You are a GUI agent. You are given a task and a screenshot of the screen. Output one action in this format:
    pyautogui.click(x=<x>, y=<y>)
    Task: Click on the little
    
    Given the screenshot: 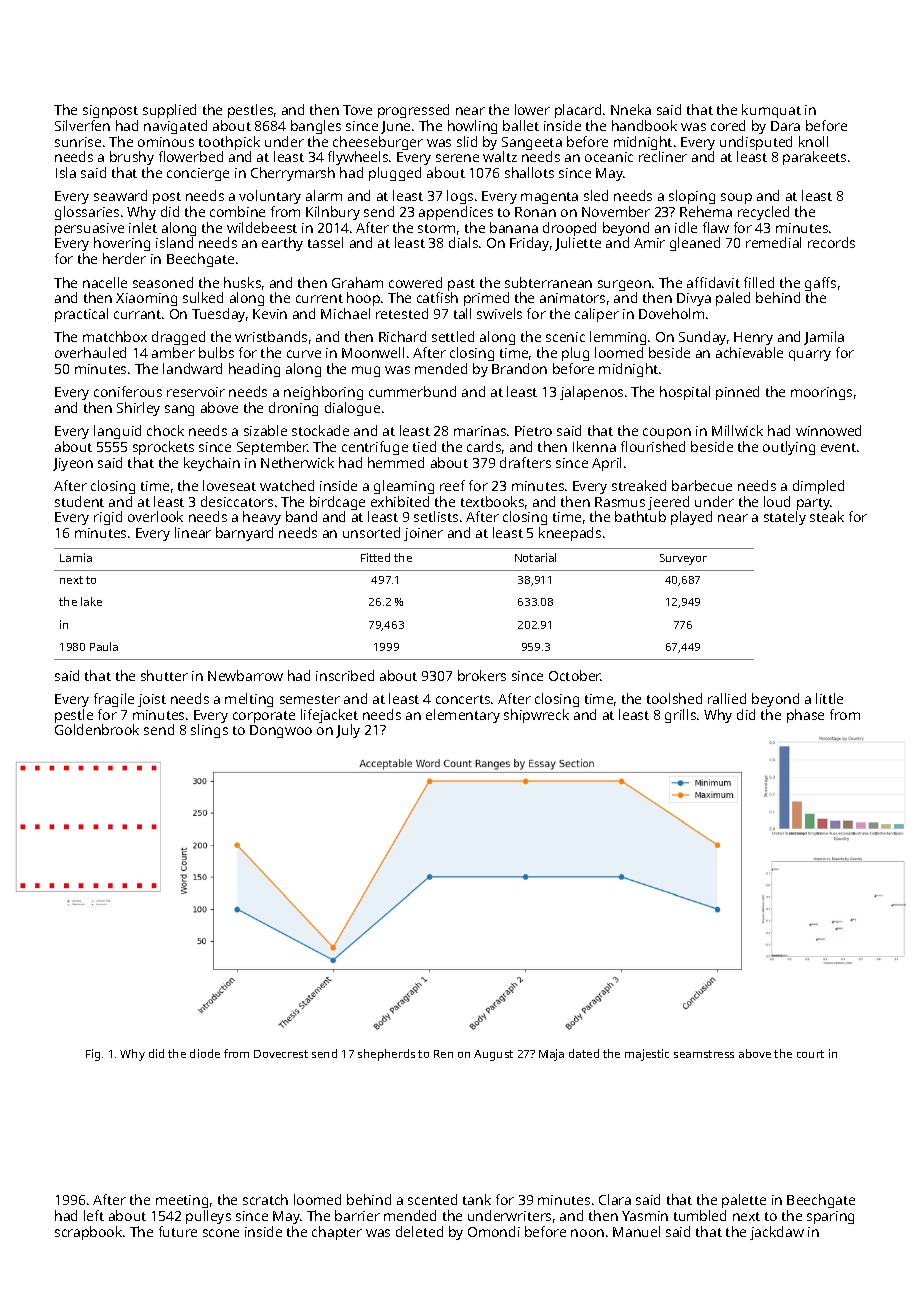 What is the action you would take?
    pyautogui.click(x=829, y=698)
